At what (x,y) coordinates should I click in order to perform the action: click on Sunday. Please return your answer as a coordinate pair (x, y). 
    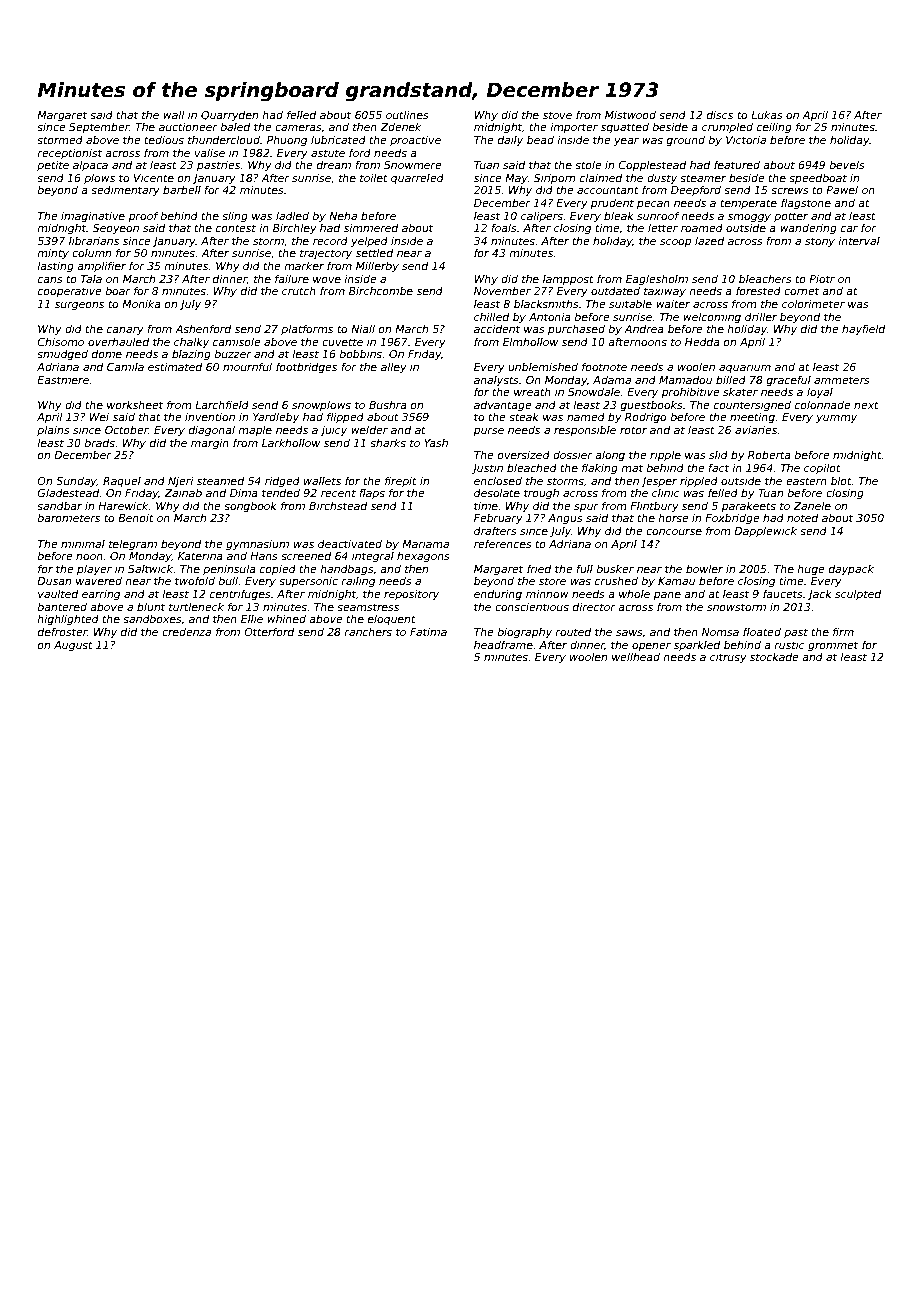
    Looking at the image, I should click on (76, 481).
